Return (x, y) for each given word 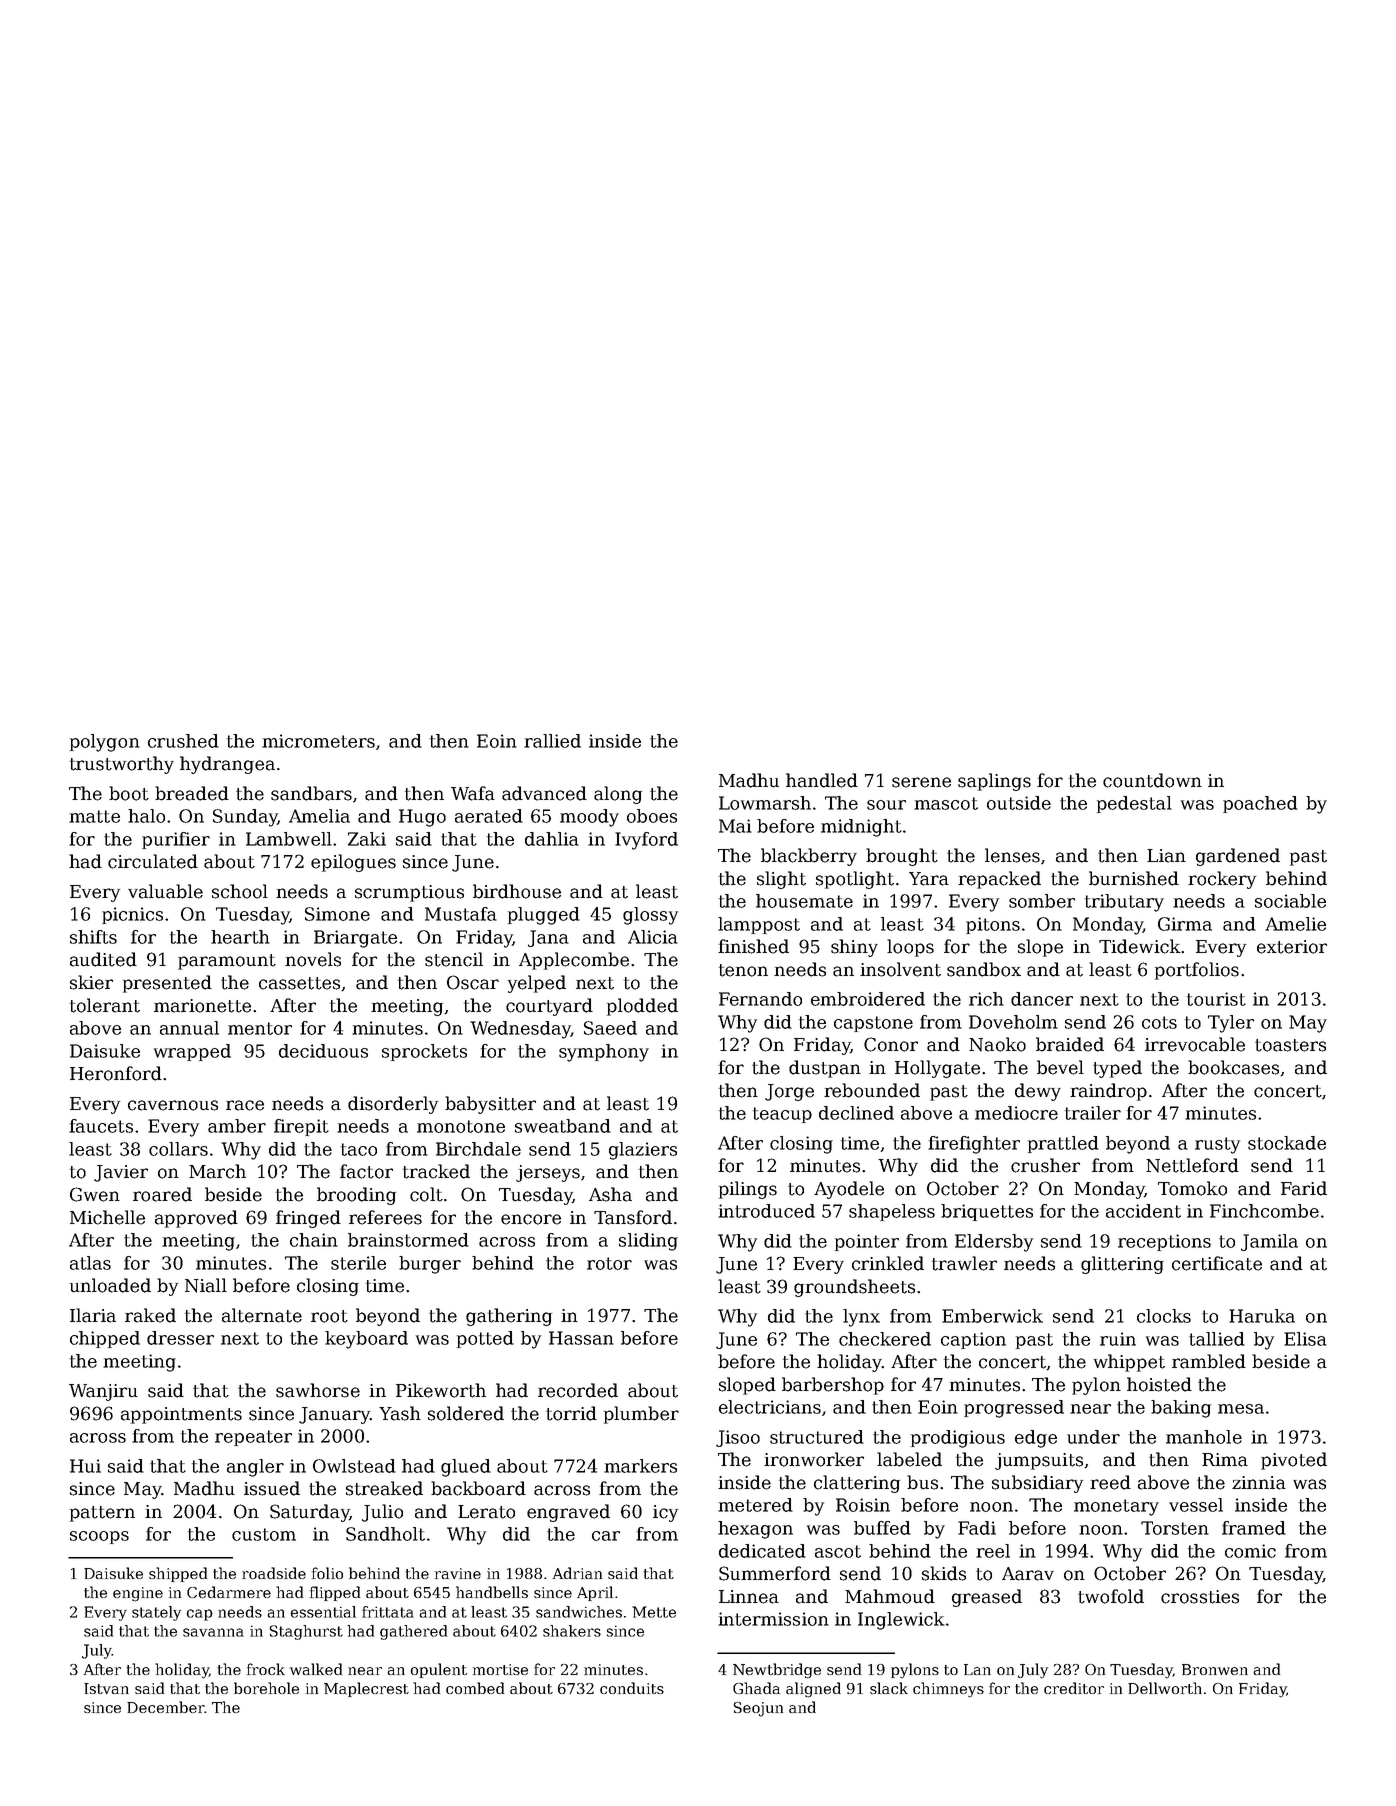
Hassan (581, 1338)
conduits (632, 1688)
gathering (509, 1317)
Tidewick (1140, 946)
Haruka (1262, 1316)
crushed (183, 741)
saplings (994, 782)
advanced (544, 793)
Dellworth (1165, 1688)
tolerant (105, 1005)
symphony (604, 1053)
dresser (180, 1338)
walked (316, 1669)
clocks (1164, 1316)
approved (196, 1219)
